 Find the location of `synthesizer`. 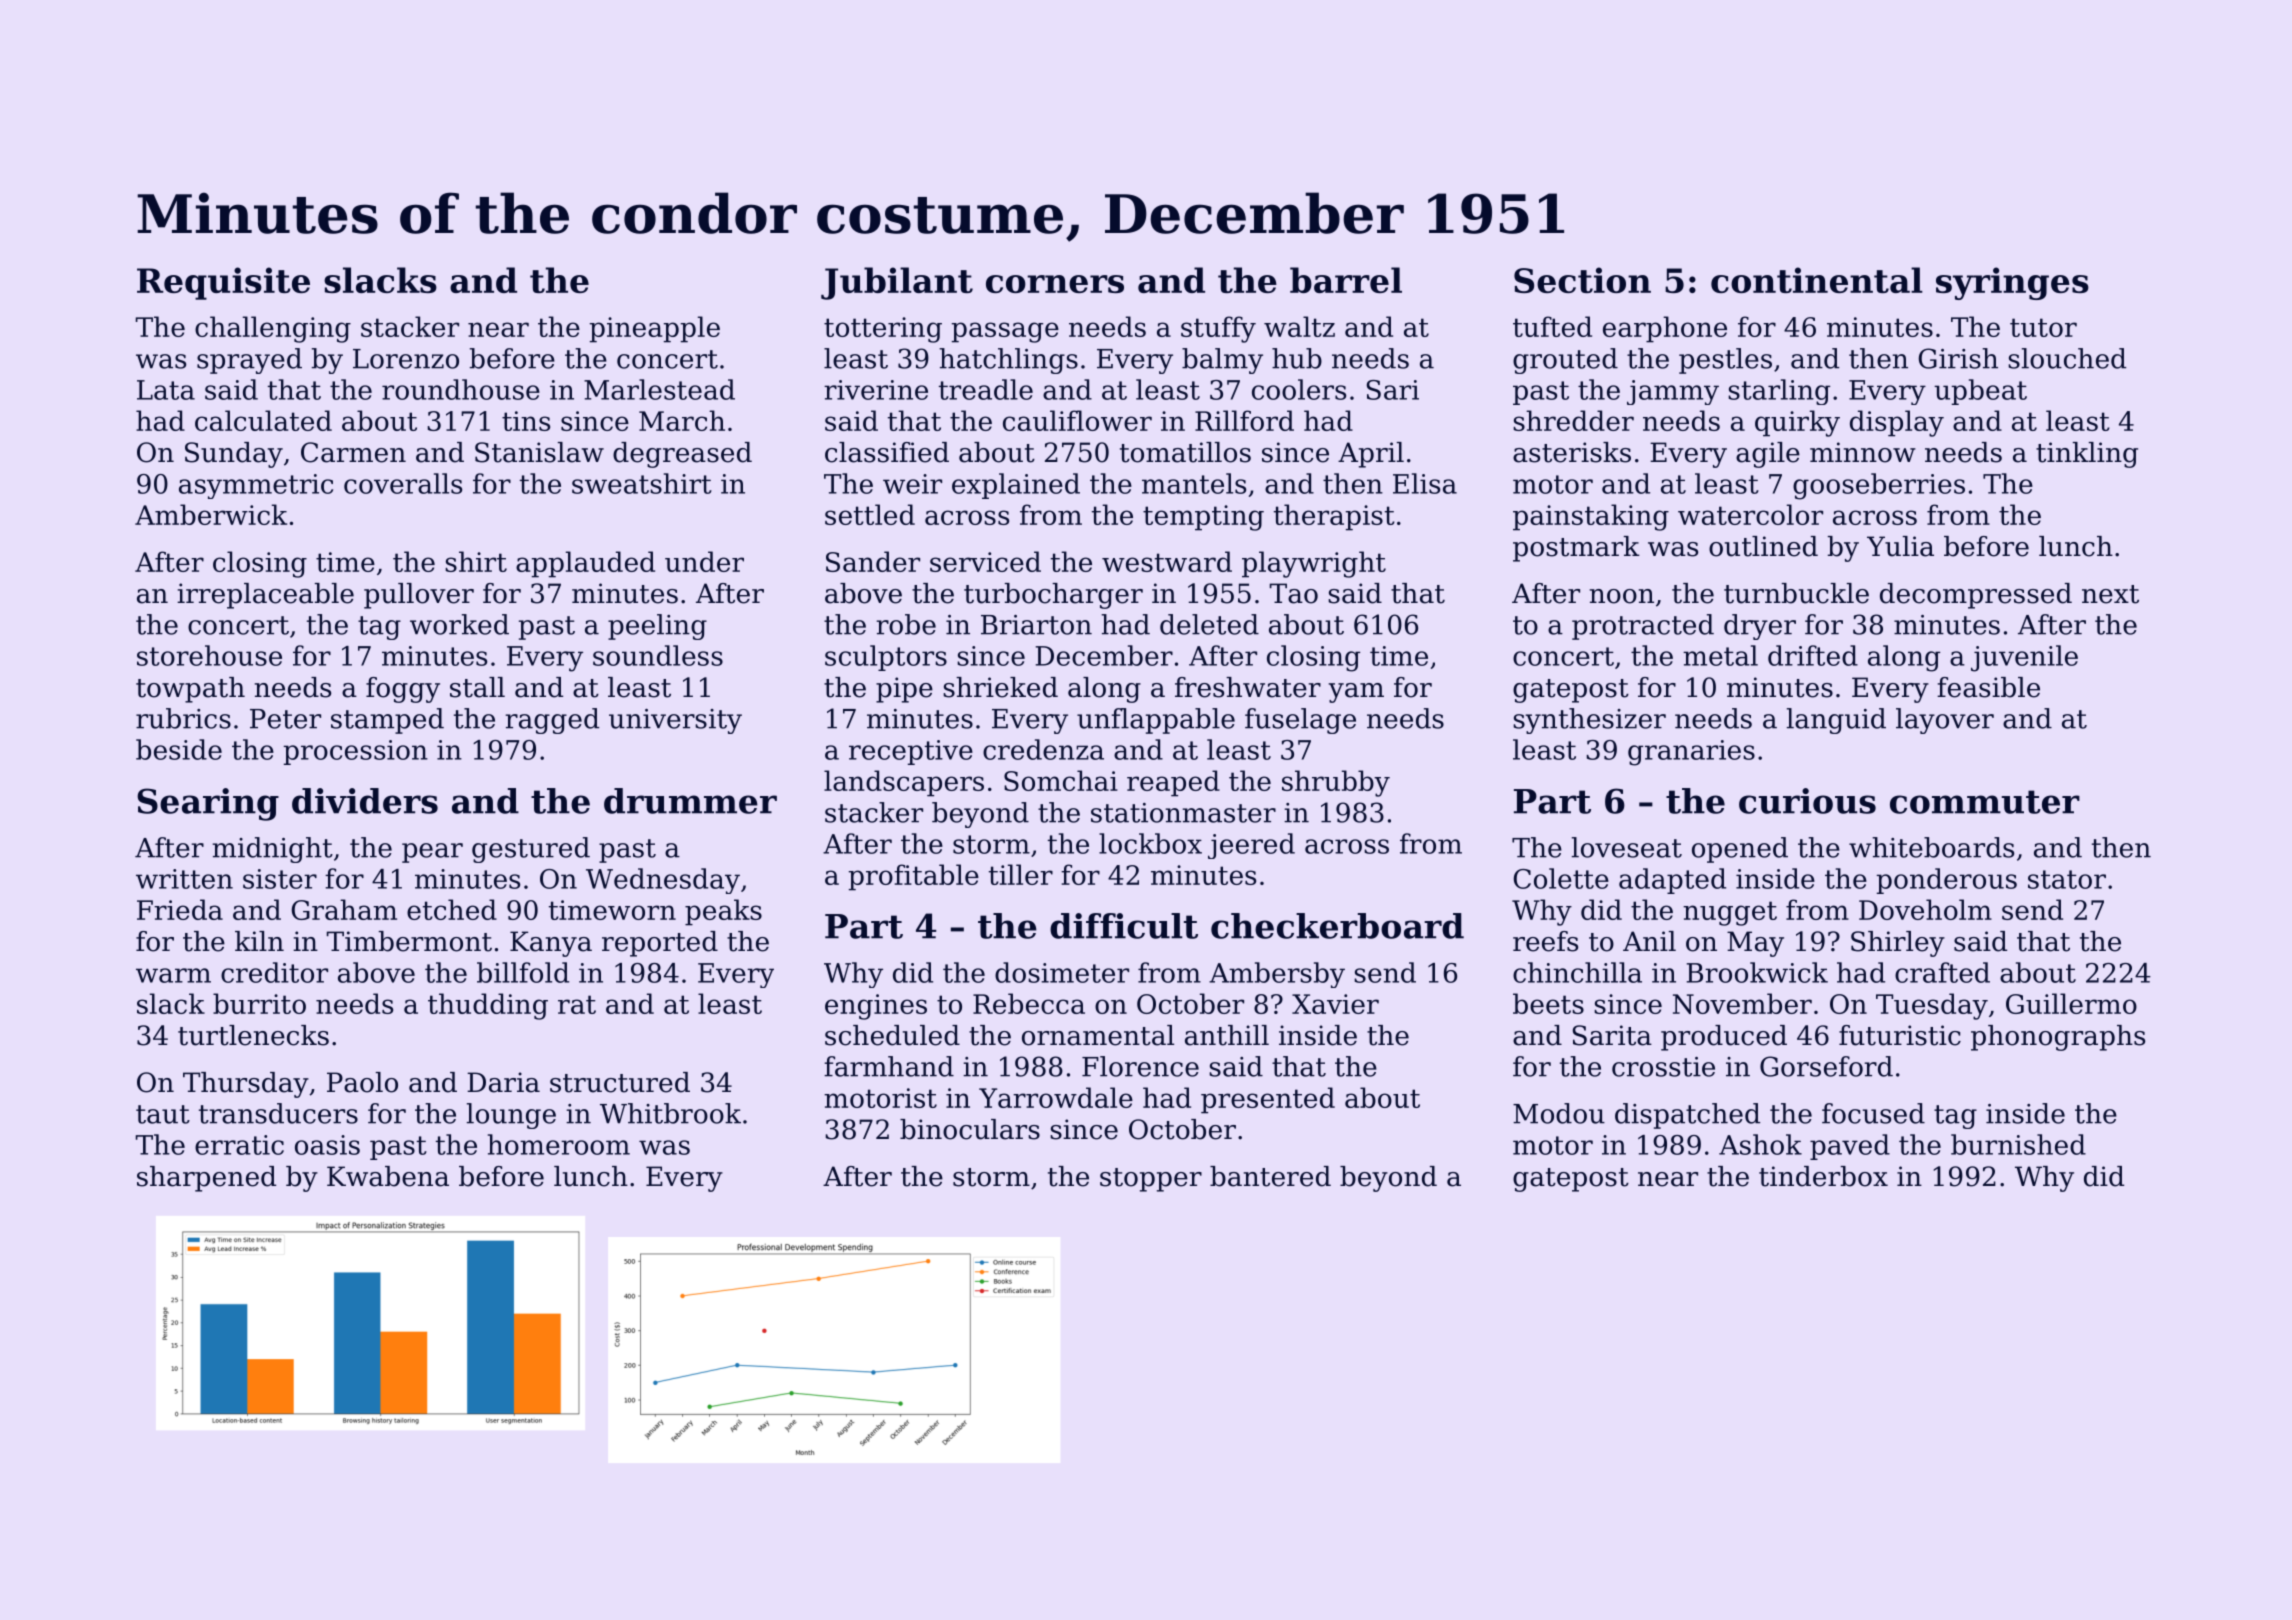

synthesizer is located at coordinates (1589, 721).
